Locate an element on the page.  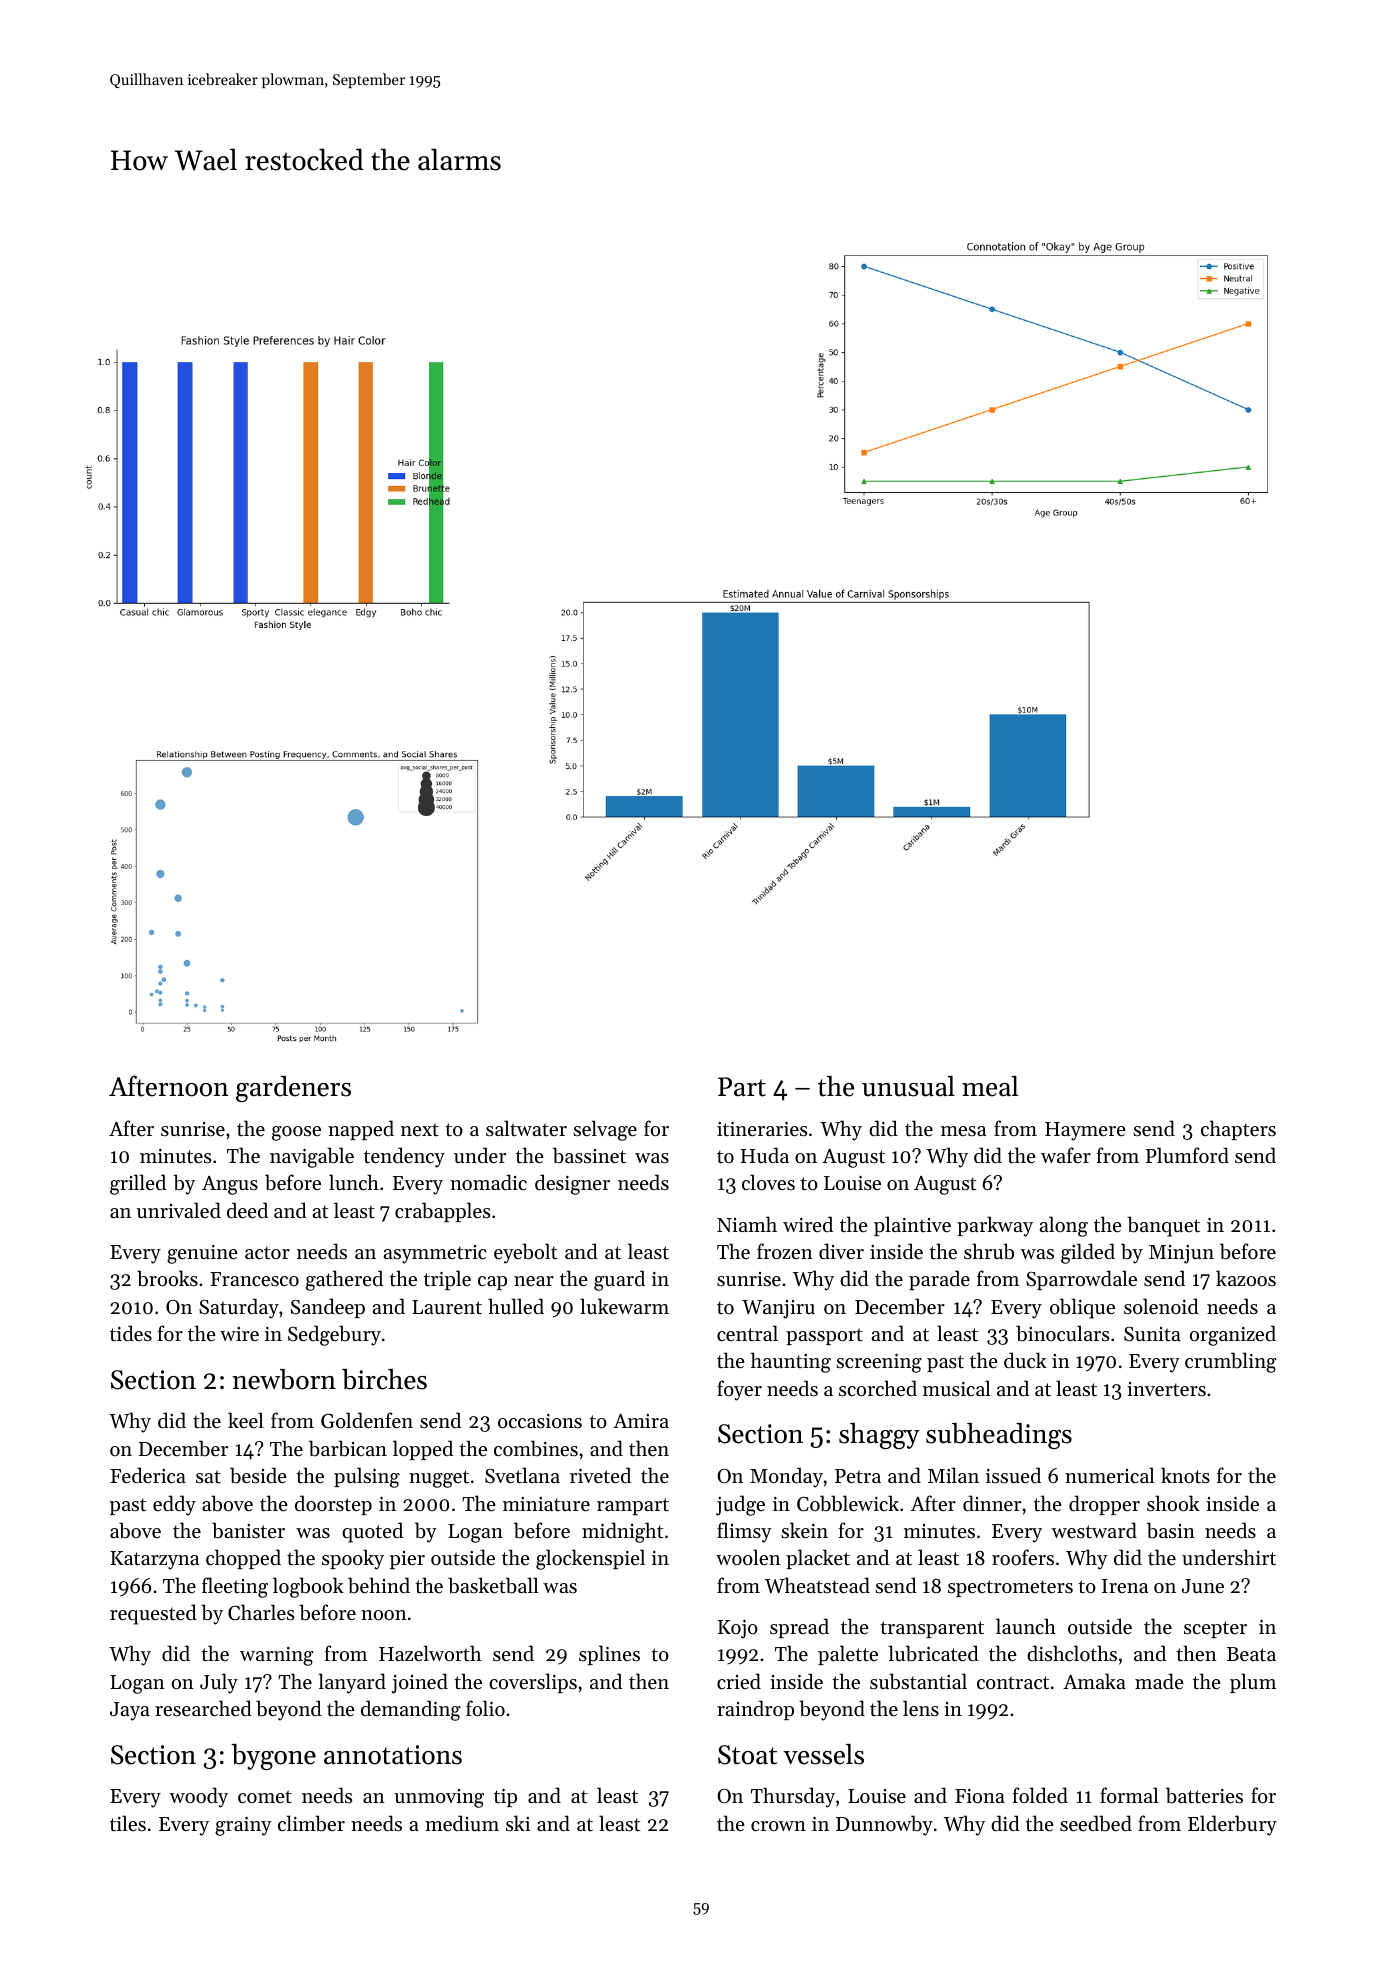
Dunnowby is located at coordinates (884, 1825).
